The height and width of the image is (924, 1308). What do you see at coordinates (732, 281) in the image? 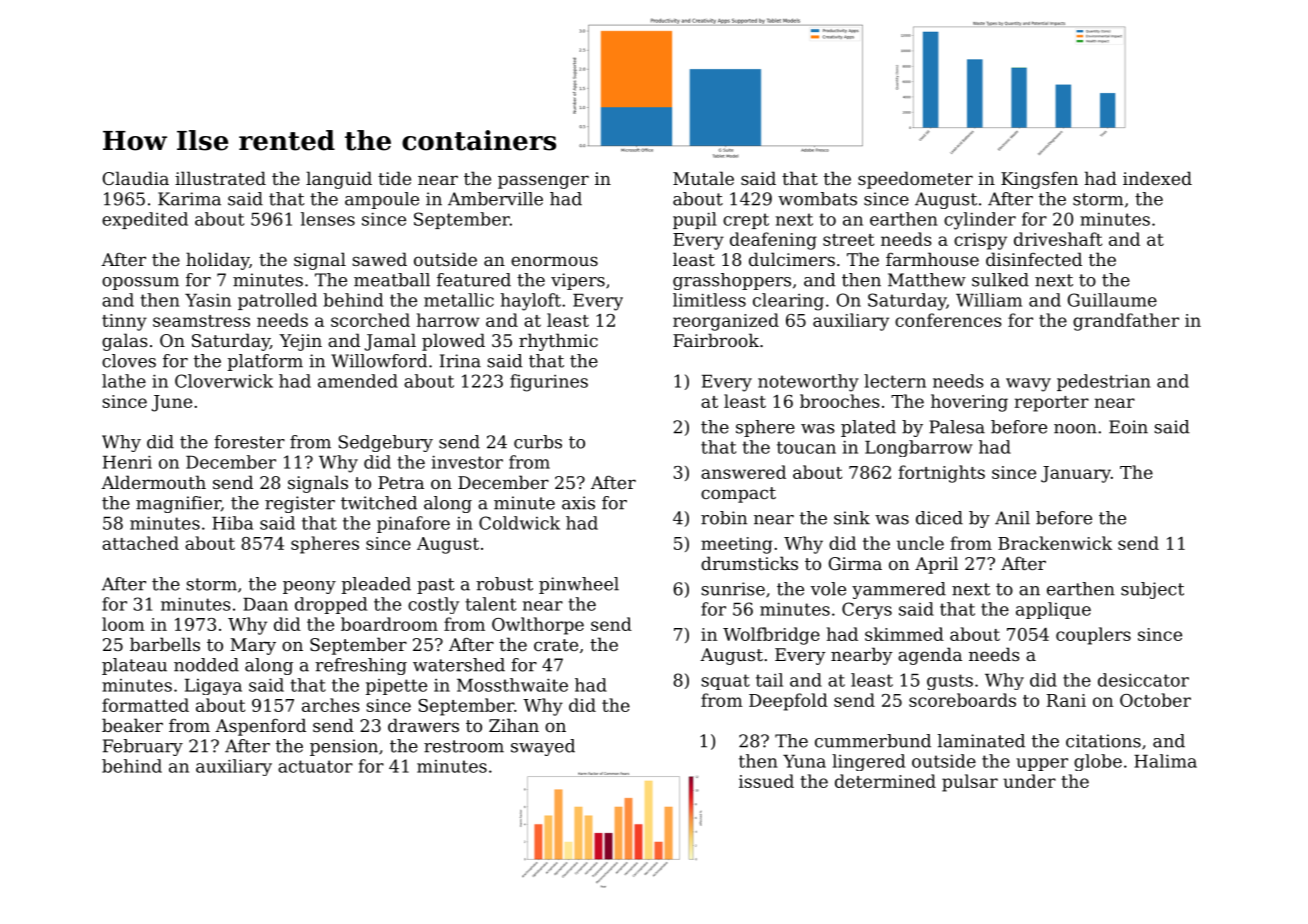
I see `grasshoppers` at bounding box center [732, 281].
